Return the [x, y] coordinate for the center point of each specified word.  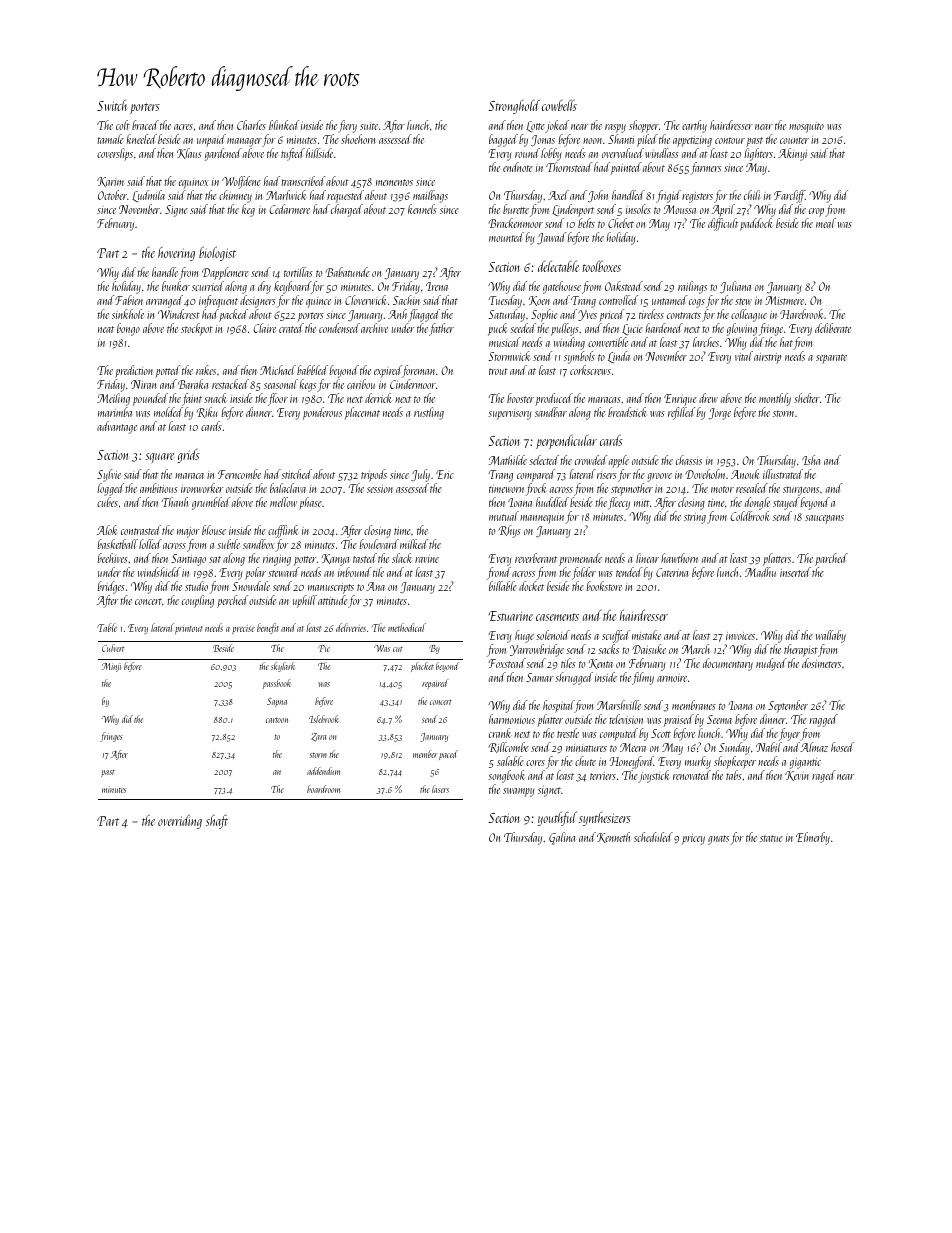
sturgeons [801, 491]
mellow [283, 502]
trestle [568, 733]
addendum [323, 771]
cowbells [559, 105]
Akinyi [792, 154]
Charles [251, 125]
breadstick [627, 412]
